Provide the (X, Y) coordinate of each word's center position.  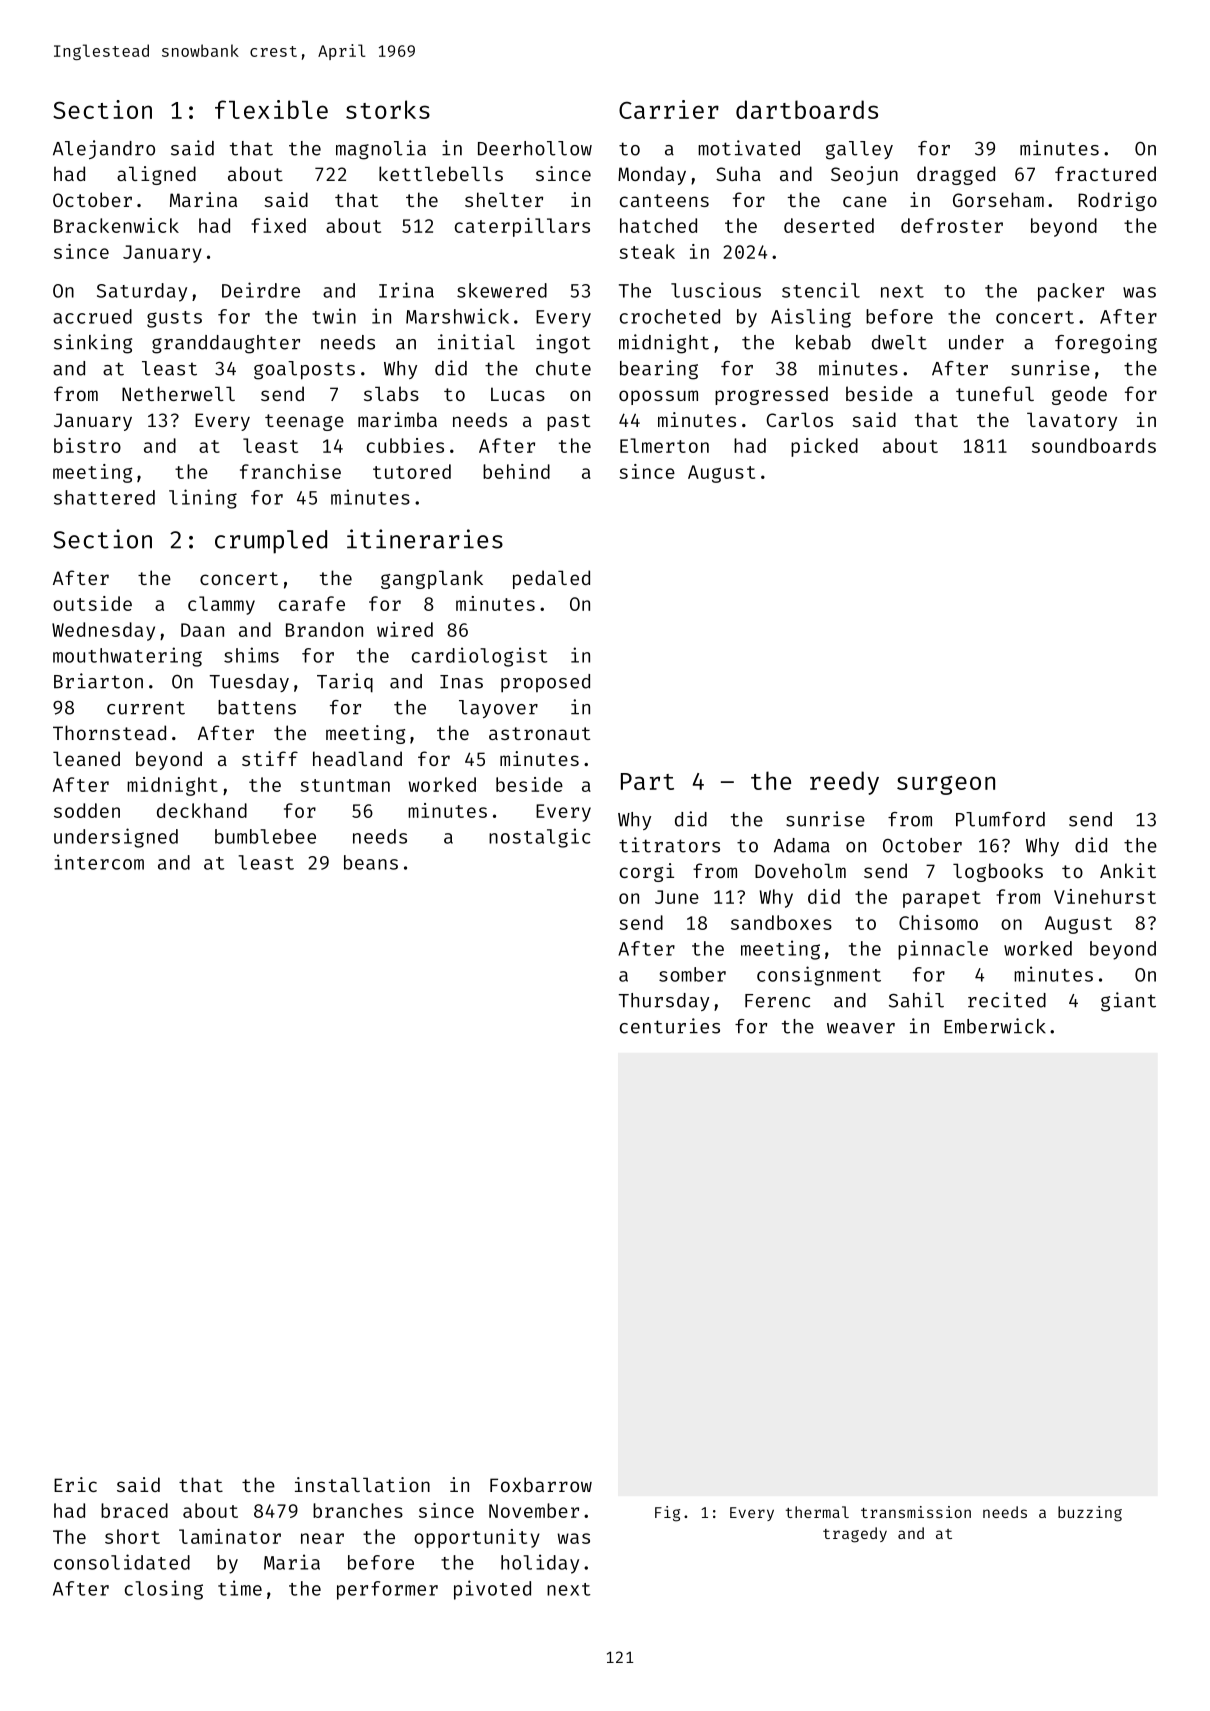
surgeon (946, 785)
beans (371, 862)
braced (134, 1510)
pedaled (551, 579)
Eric (75, 1484)
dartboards (807, 109)
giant (1128, 1002)
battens (257, 707)
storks (388, 109)
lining (203, 499)
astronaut (539, 733)
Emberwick (995, 1026)
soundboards (1094, 445)
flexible (271, 109)
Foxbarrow (541, 1484)
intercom (99, 862)
